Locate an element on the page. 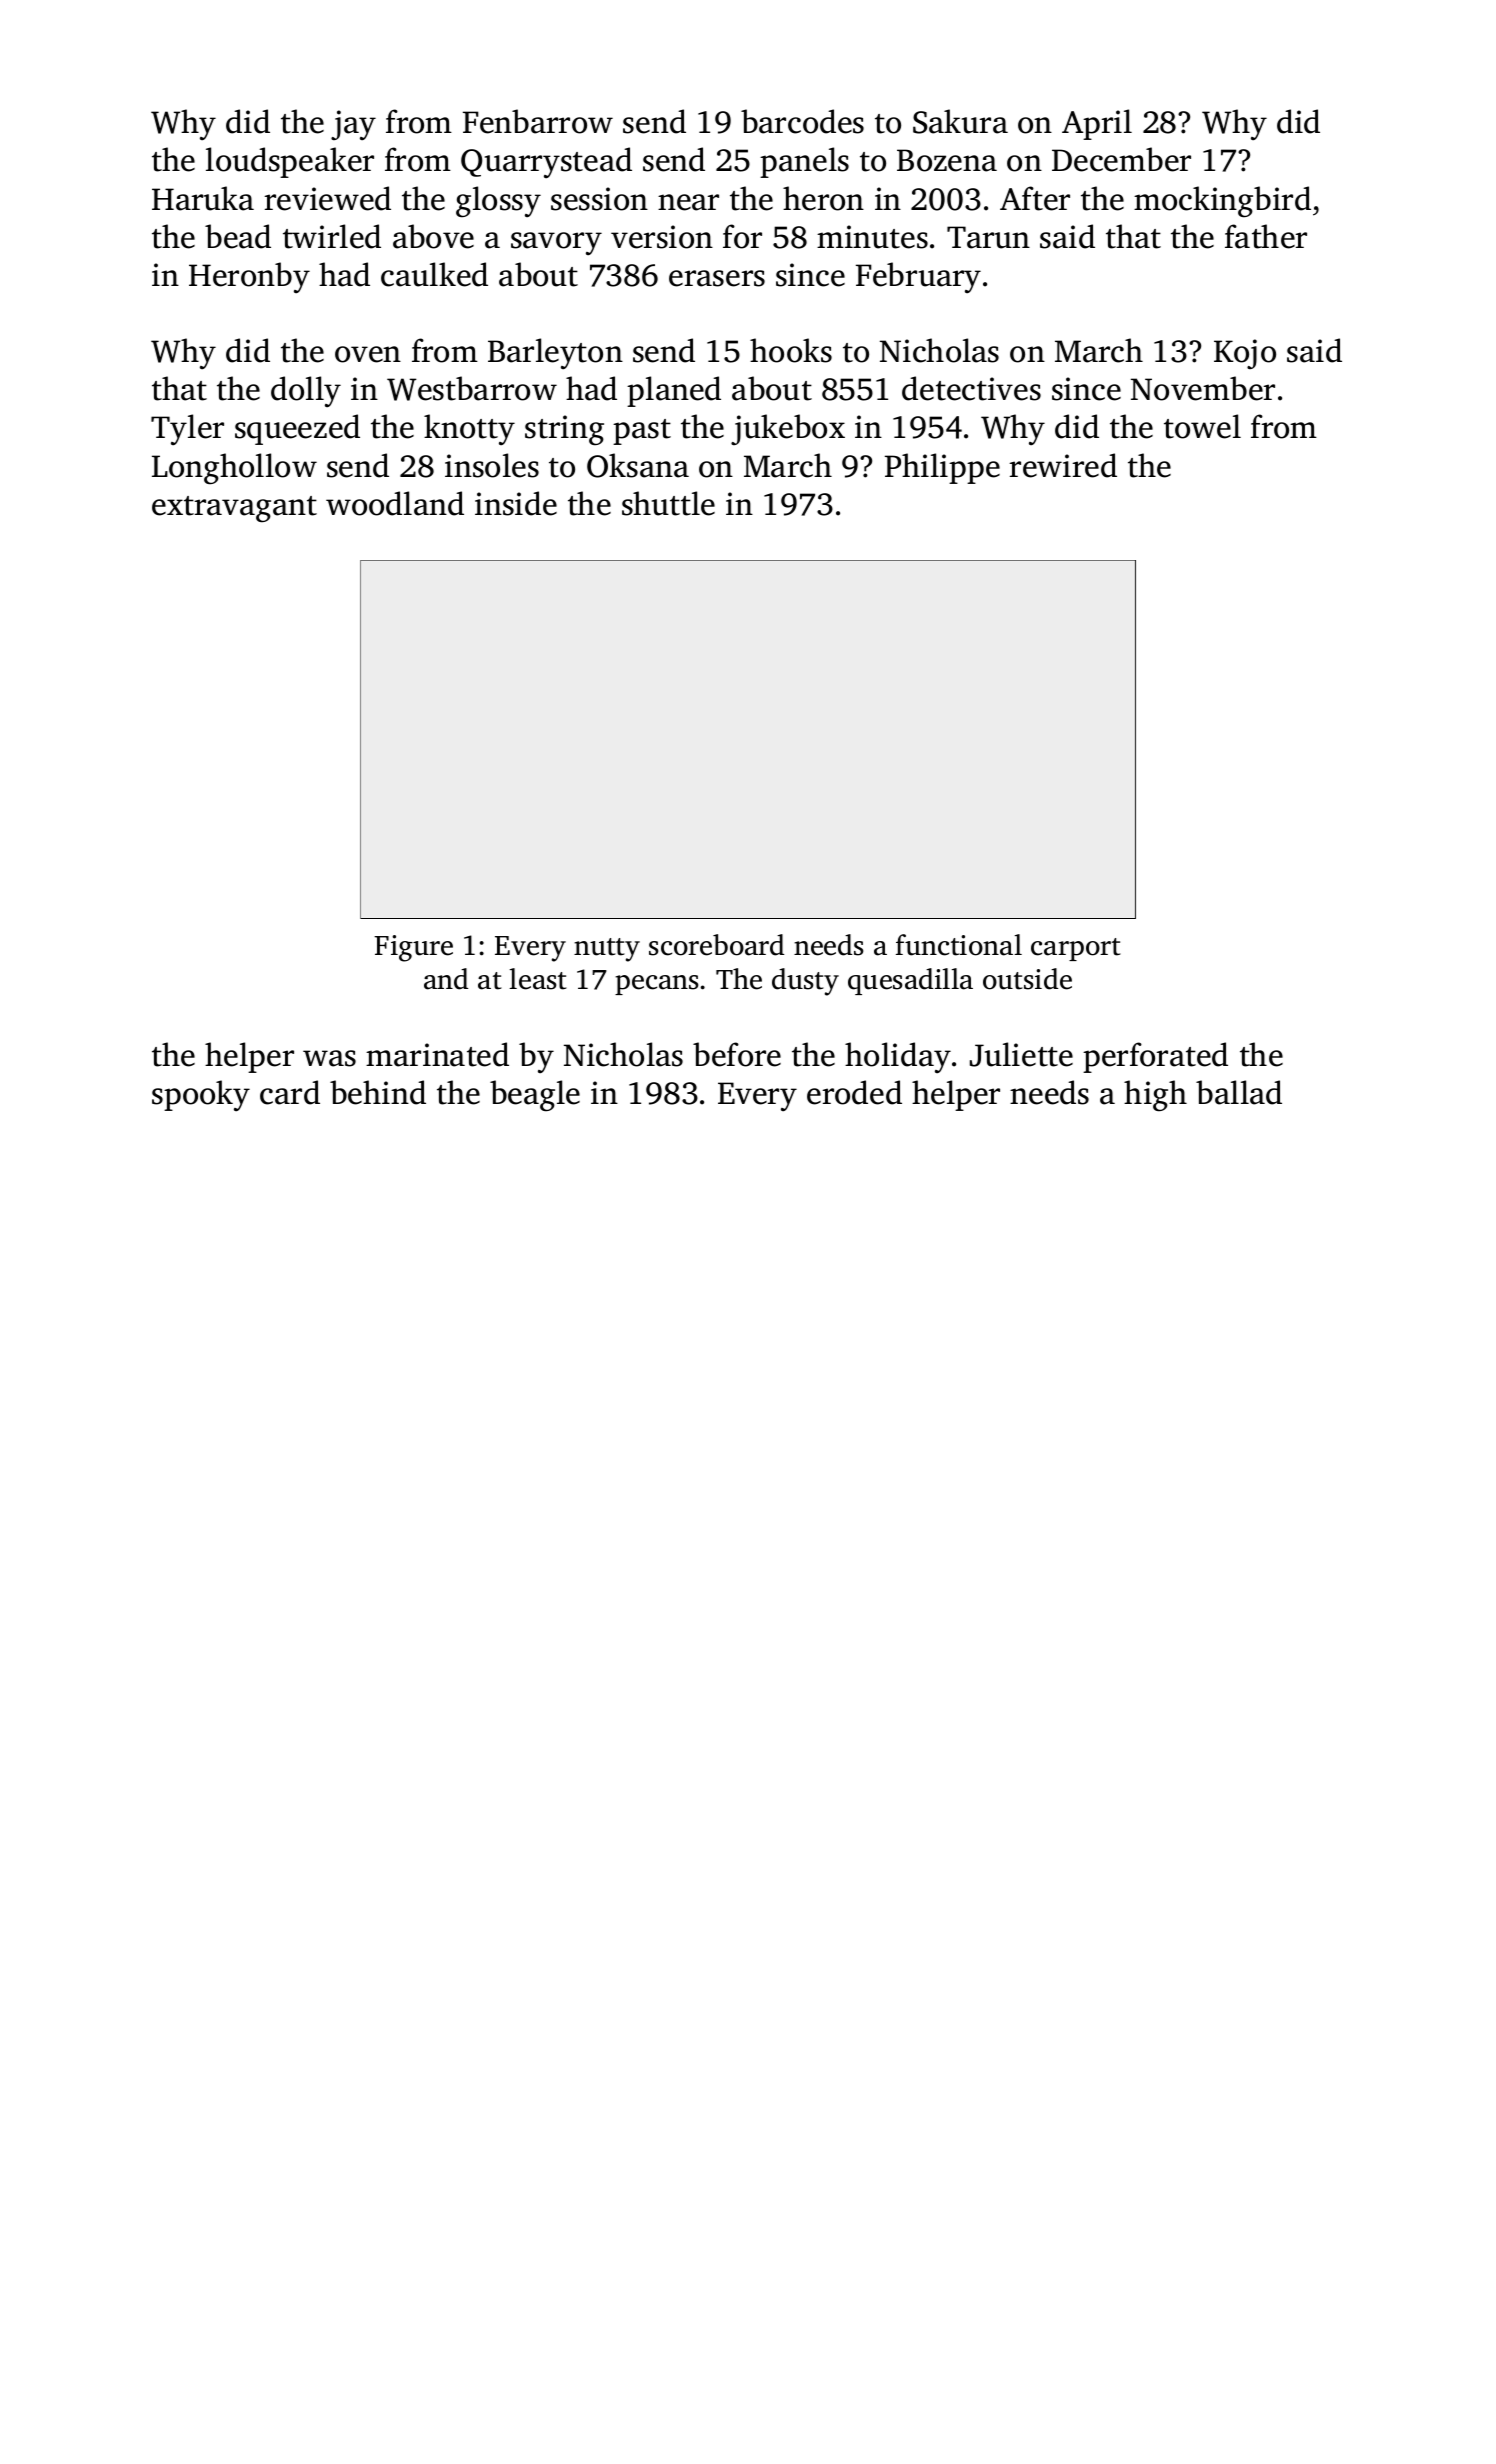  extravagant is located at coordinates (234, 509).
